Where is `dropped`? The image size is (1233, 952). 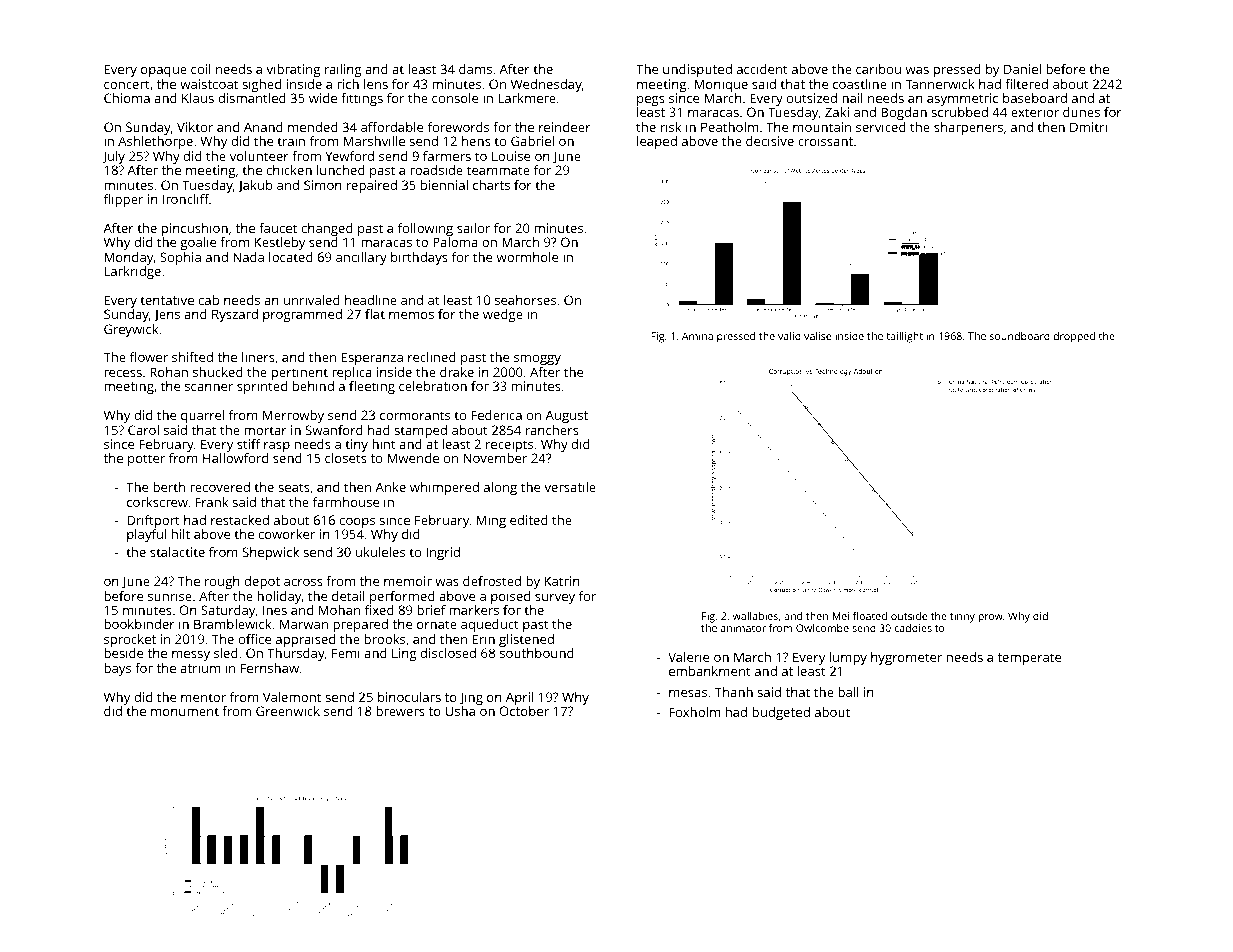
dropped is located at coordinates (1074, 337).
